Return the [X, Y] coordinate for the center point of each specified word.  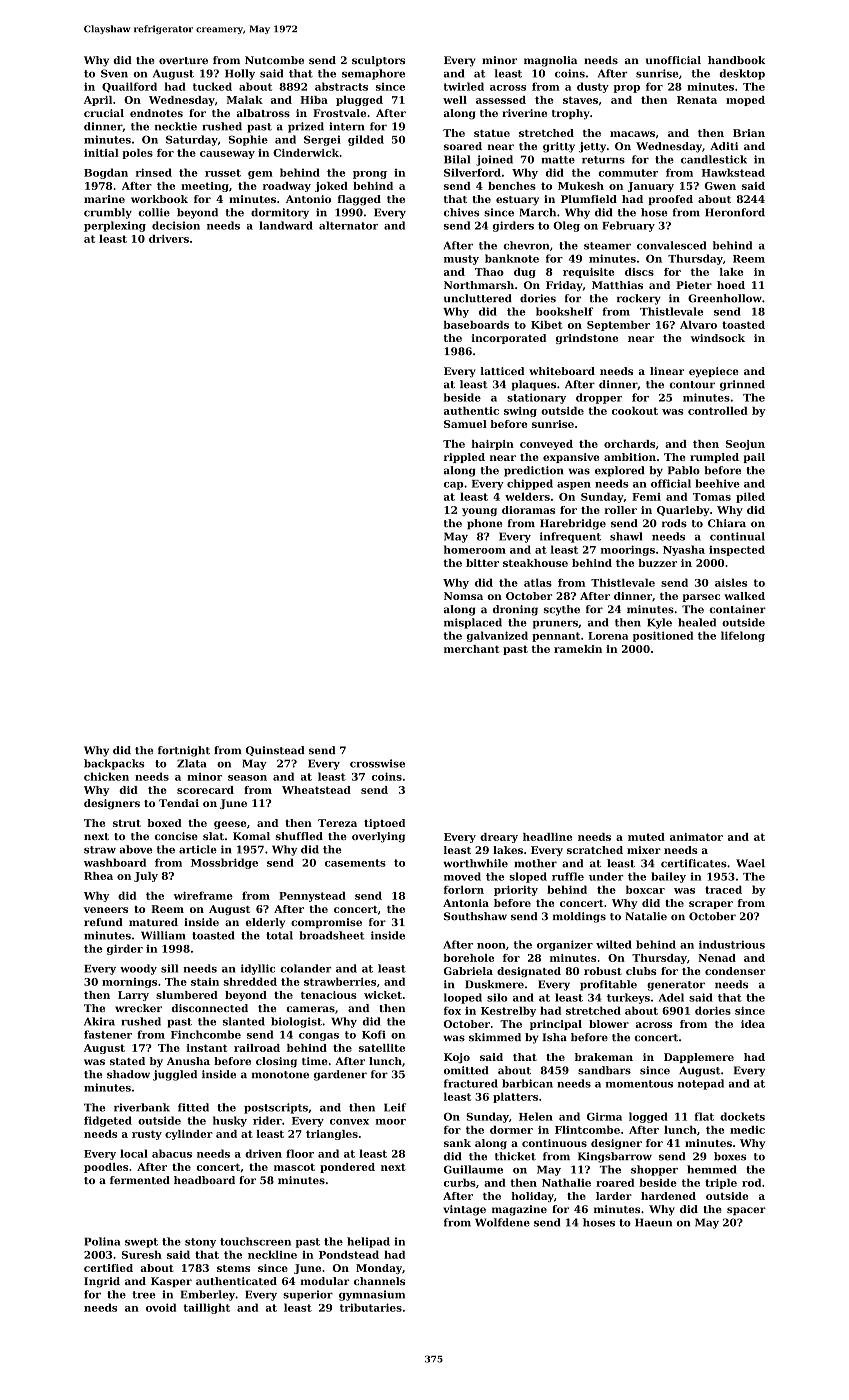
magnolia [550, 61]
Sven [114, 73]
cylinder [189, 1135]
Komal [251, 836]
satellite [382, 1048]
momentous [639, 1084]
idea [753, 1024]
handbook [736, 60]
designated [529, 972]
